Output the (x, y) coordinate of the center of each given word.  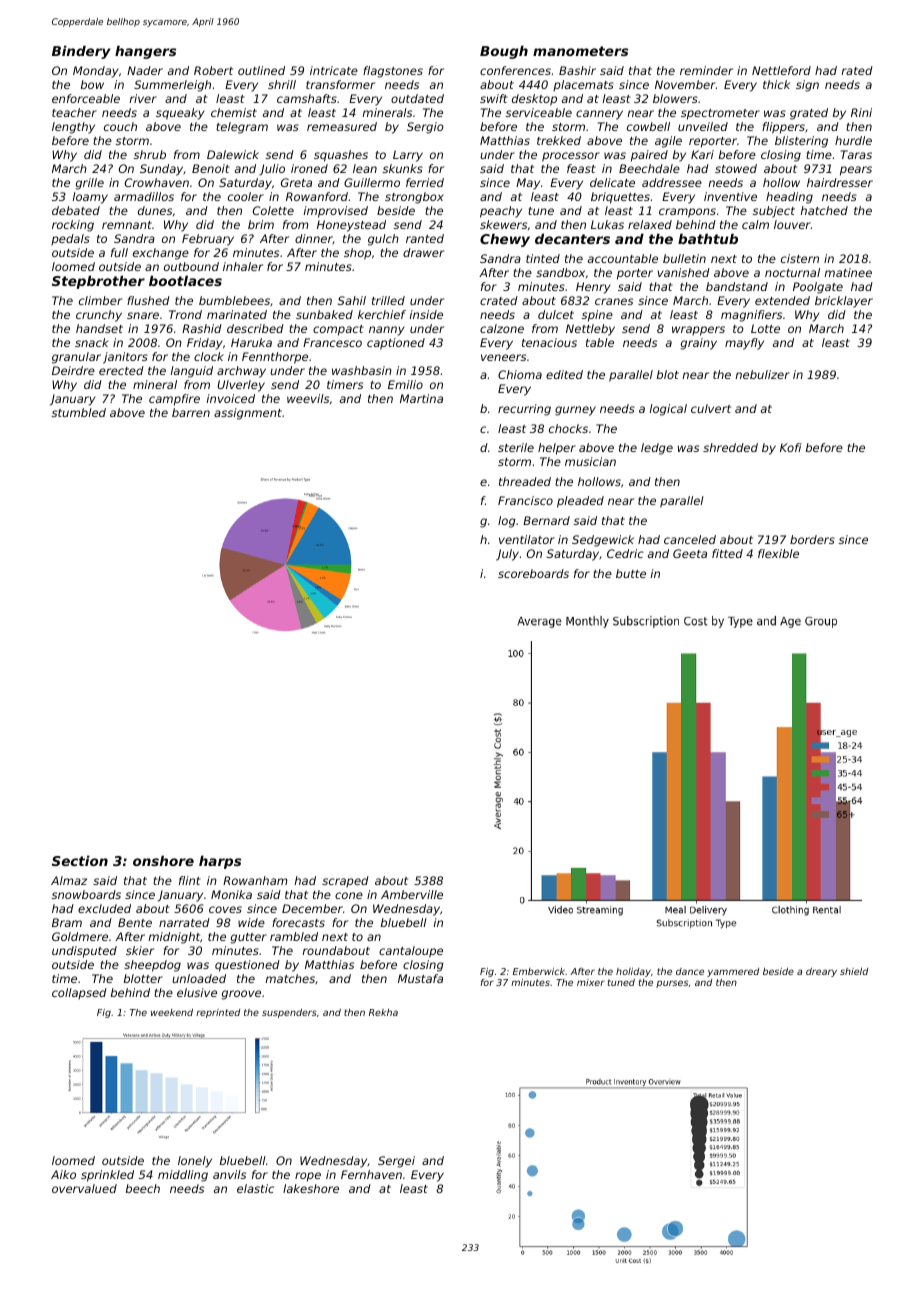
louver (792, 224)
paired (649, 156)
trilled (388, 300)
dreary (821, 972)
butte (631, 573)
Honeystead (351, 226)
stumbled (79, 412)
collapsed (79, 993)
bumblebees (234, 300)
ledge (657, 449)
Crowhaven (157, 182)
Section (80, 860)
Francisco (525, 500)
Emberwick (539, 971)
